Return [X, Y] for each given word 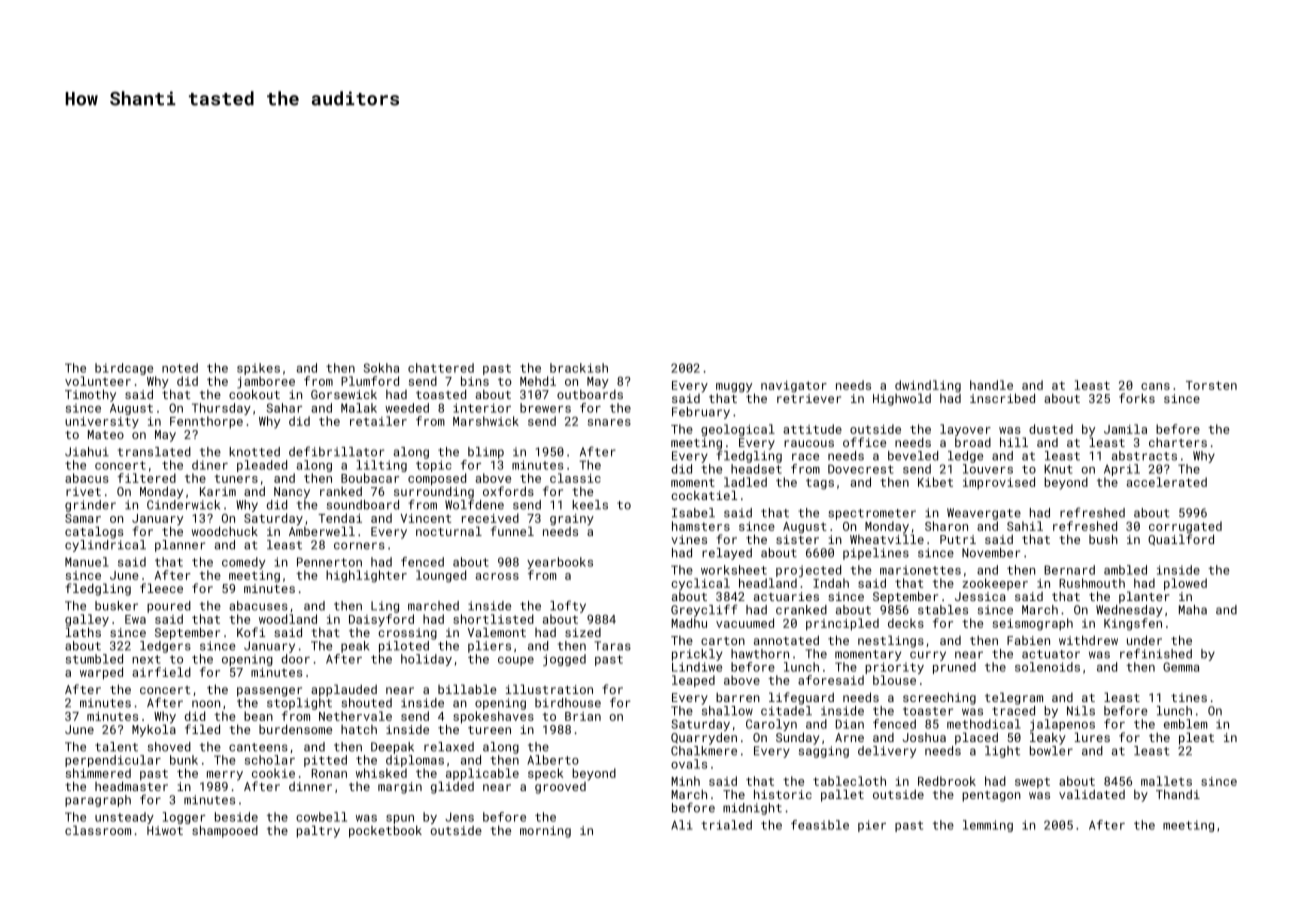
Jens [459, 817]
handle [991, 385]
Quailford [1181, 540]
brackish [579, 368]
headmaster [131, 786]
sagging [824, 752]
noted [180, 368]
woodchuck [225, 531]
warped [101, 673]
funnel [512, 531]
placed [976, 738]
